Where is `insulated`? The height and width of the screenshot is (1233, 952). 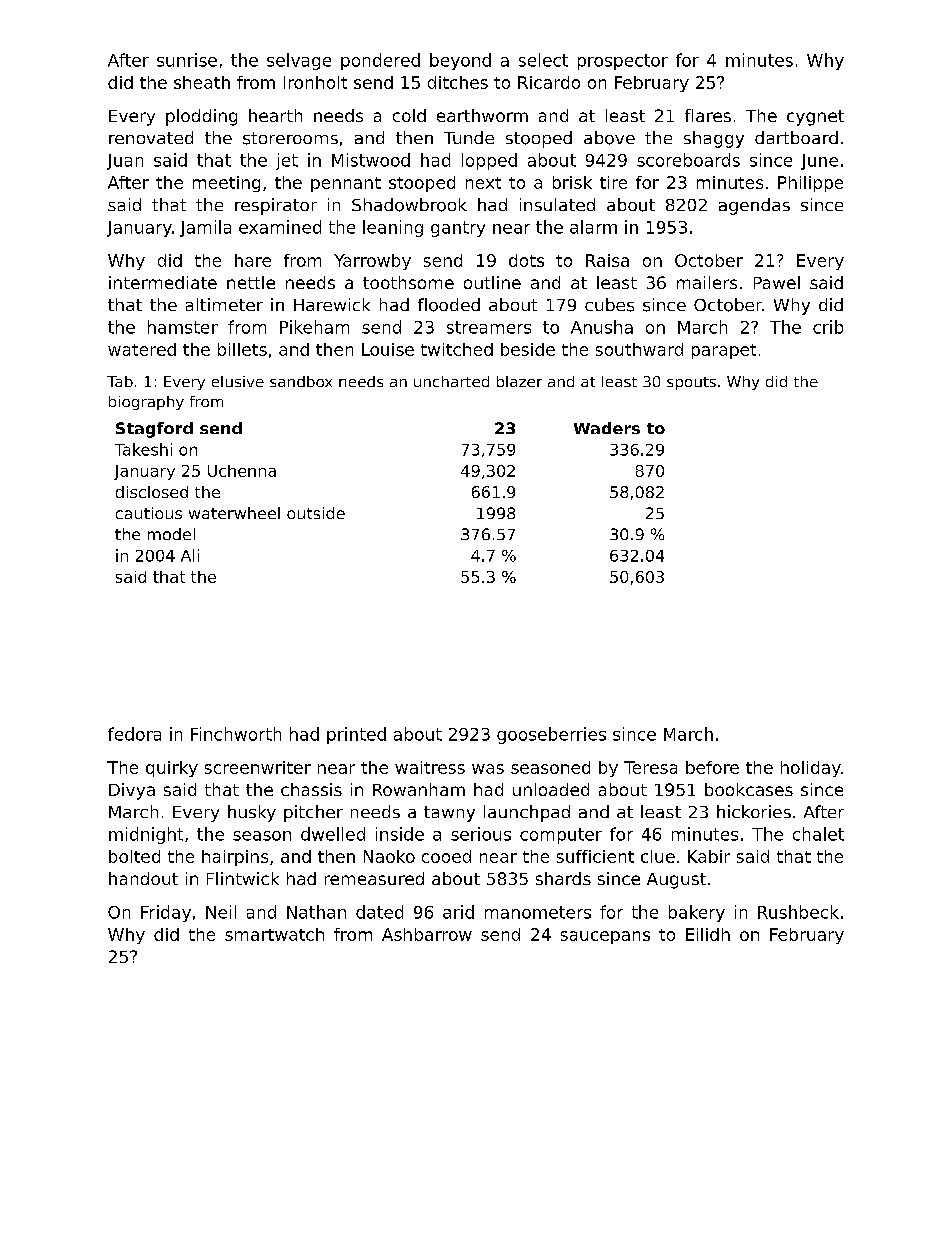
insulated is located at coordinates (557, 204).
